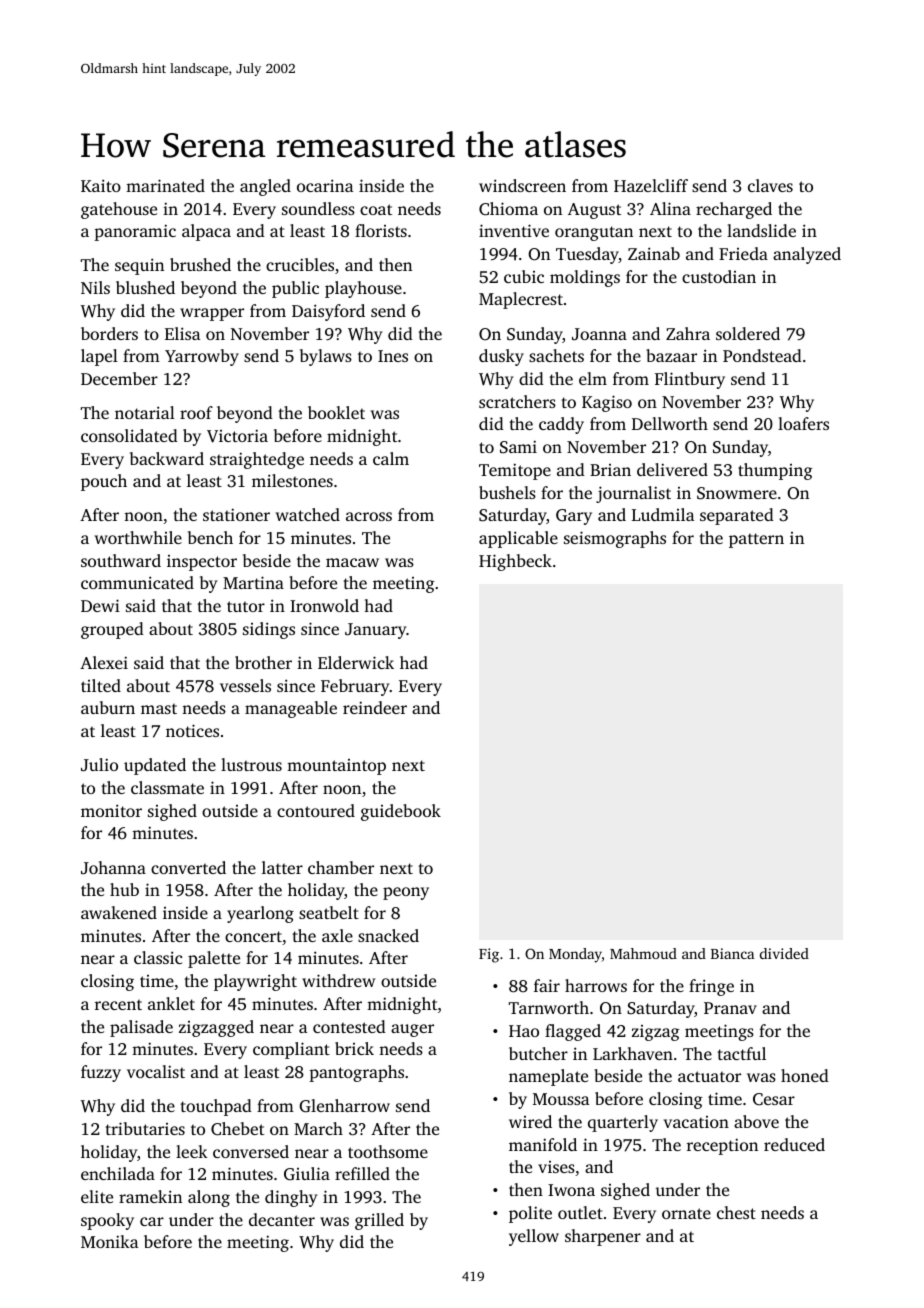  What do you see at coordinates (202, 357) in the document?
I see `Yarrowby` at bounding box center [202, 357].
